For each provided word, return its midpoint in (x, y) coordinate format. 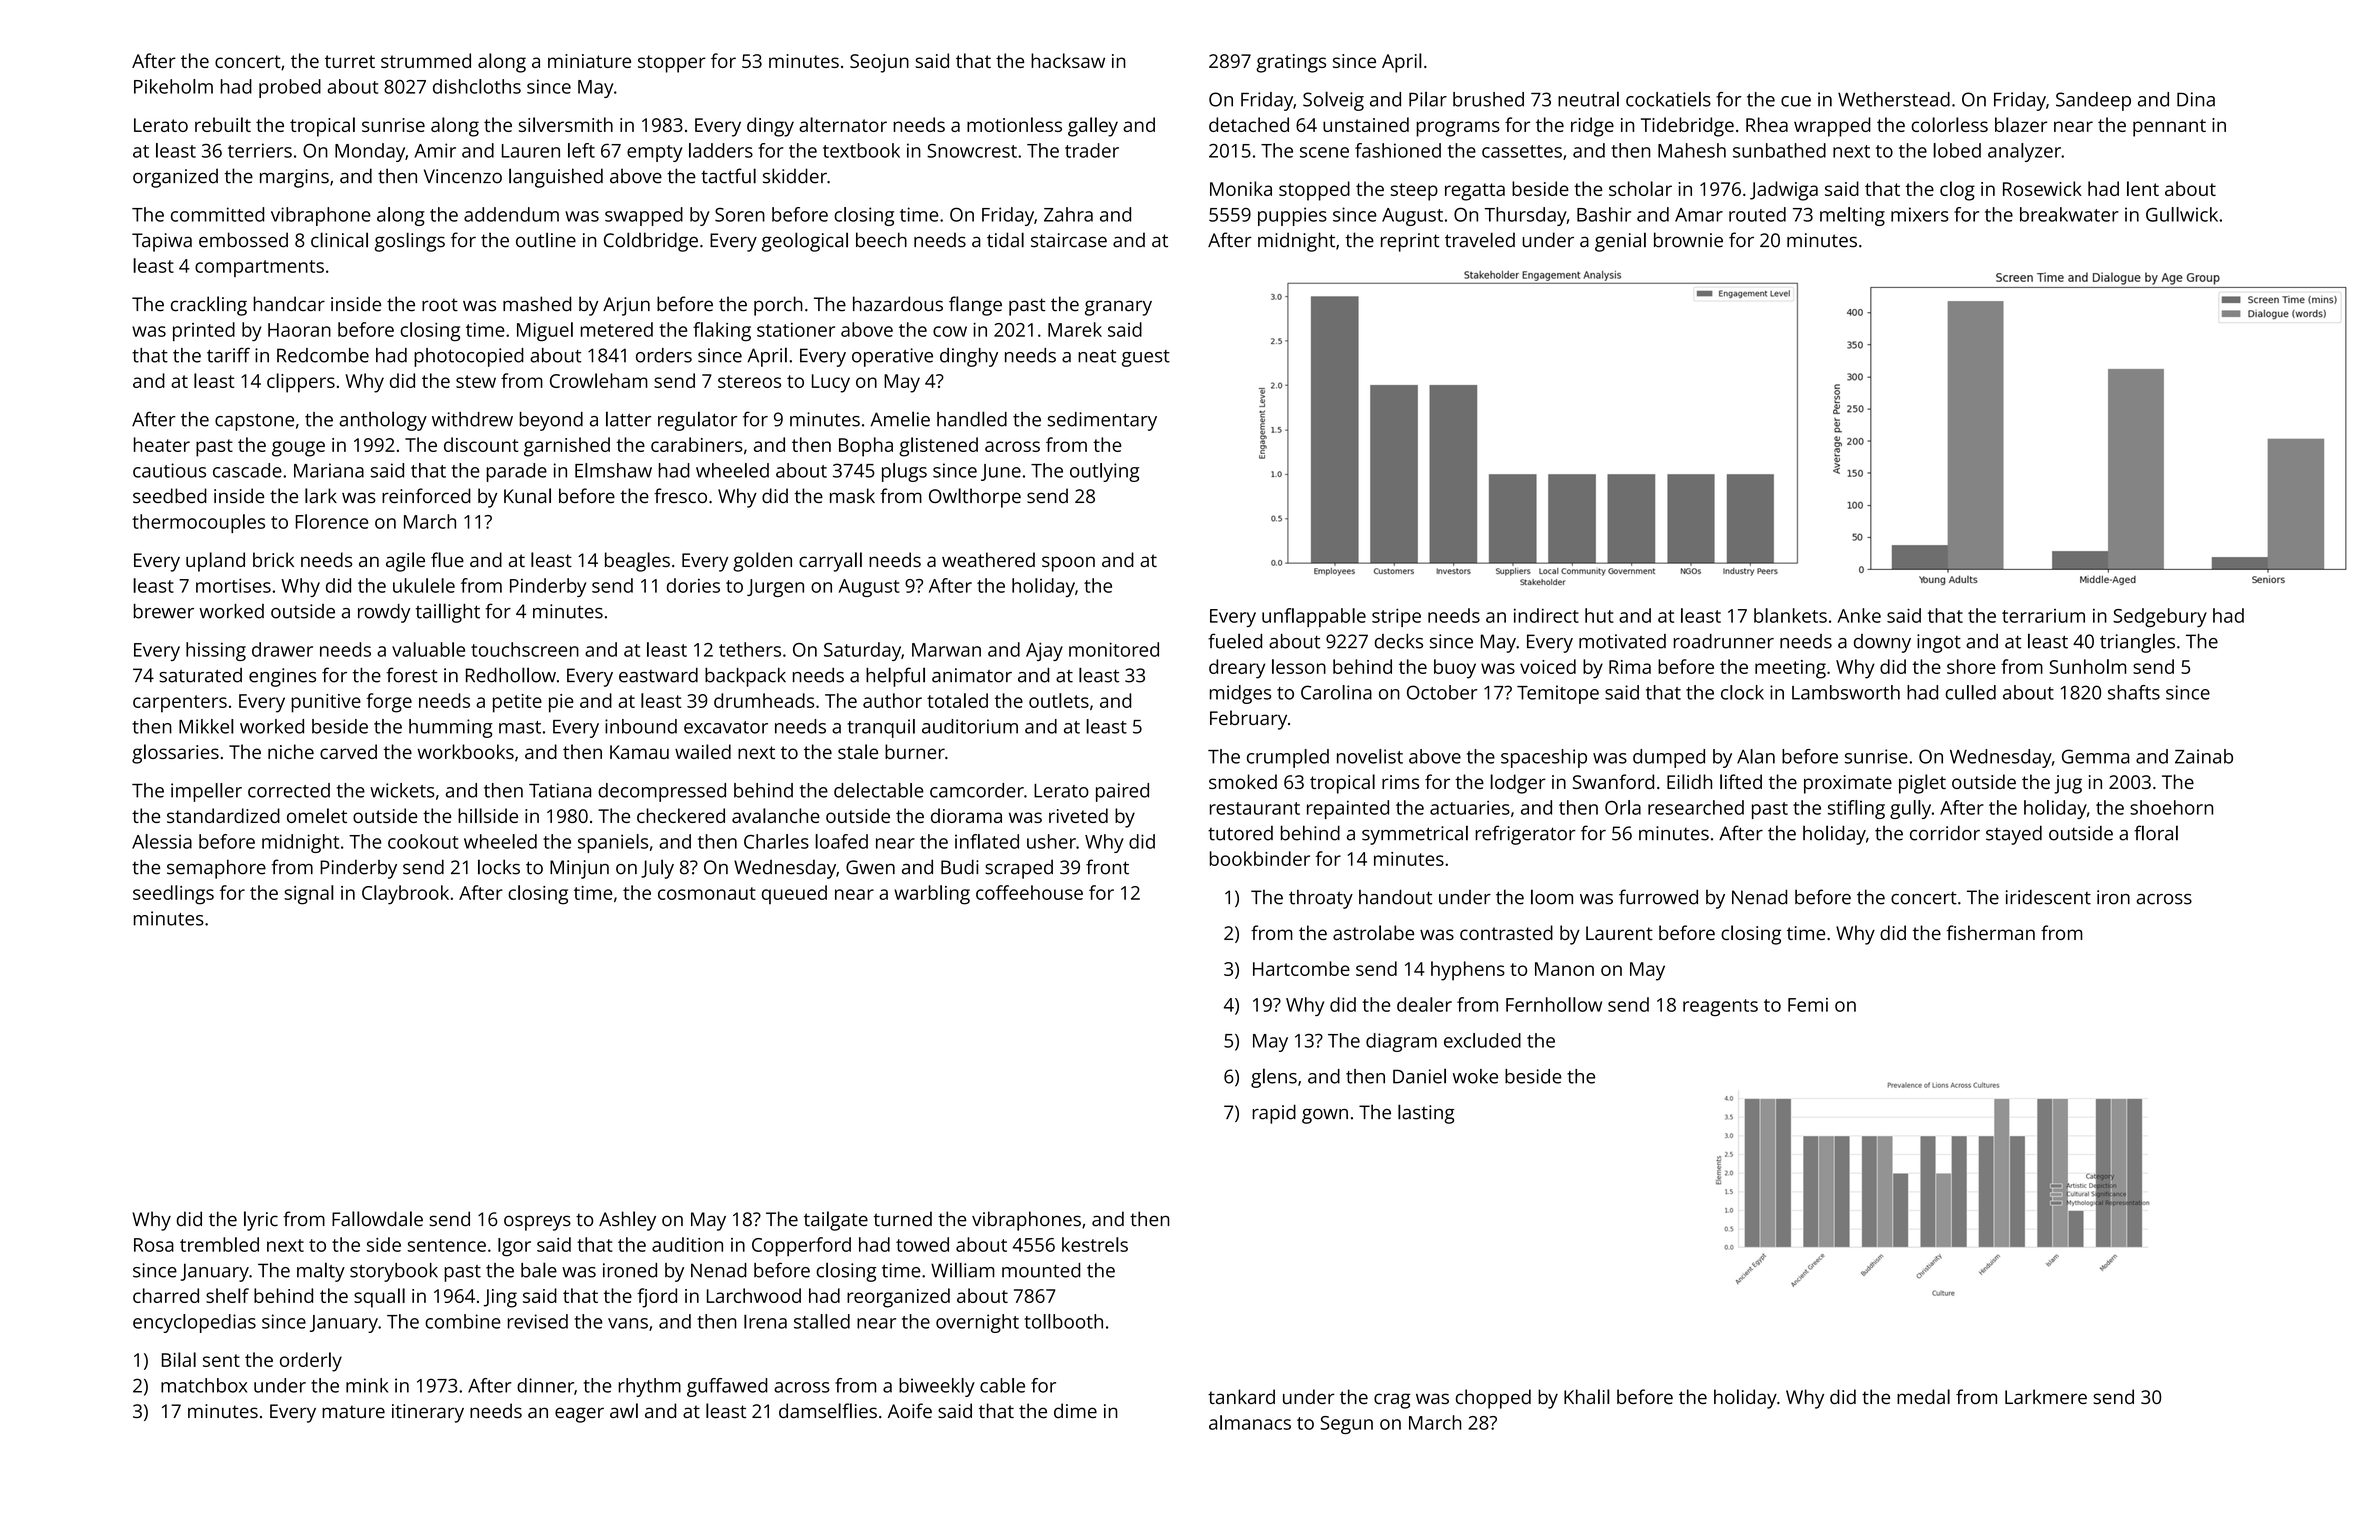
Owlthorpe (975, 498)
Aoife (910, 1410)
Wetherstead (1894, 99)
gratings (1291, 63)
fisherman (1990, 932)
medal (1923, 1396)
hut (1599, 615)
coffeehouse (1029, 892)
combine (463, 1321)
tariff (228, 355)
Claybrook (405, 895)
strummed (426, 60)
